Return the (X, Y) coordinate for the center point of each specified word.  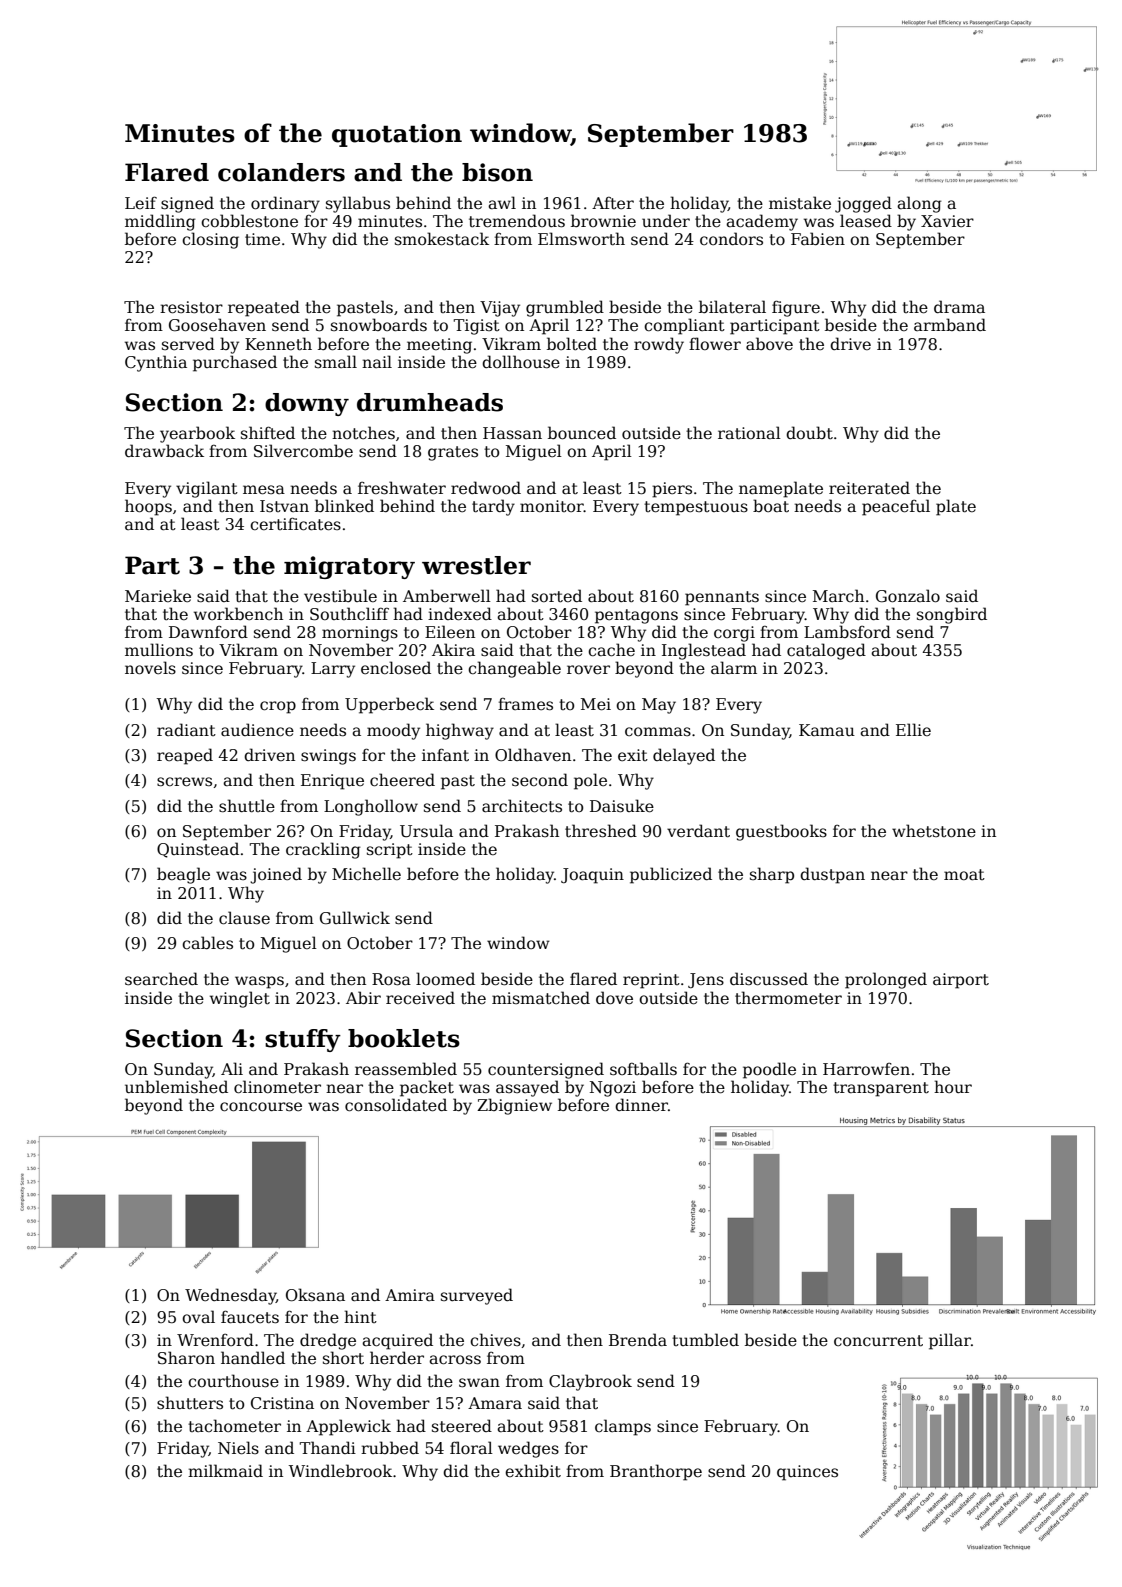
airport (961, 981)
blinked (344, 505)
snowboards (379, 325)
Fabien (818, 238)
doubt (809, 432)
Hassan (512, 433)
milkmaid (225, 1470)
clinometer (277, 1087)
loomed (445, 979)
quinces (807, 1473)
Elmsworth (581, 239)
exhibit (533, 1470)
